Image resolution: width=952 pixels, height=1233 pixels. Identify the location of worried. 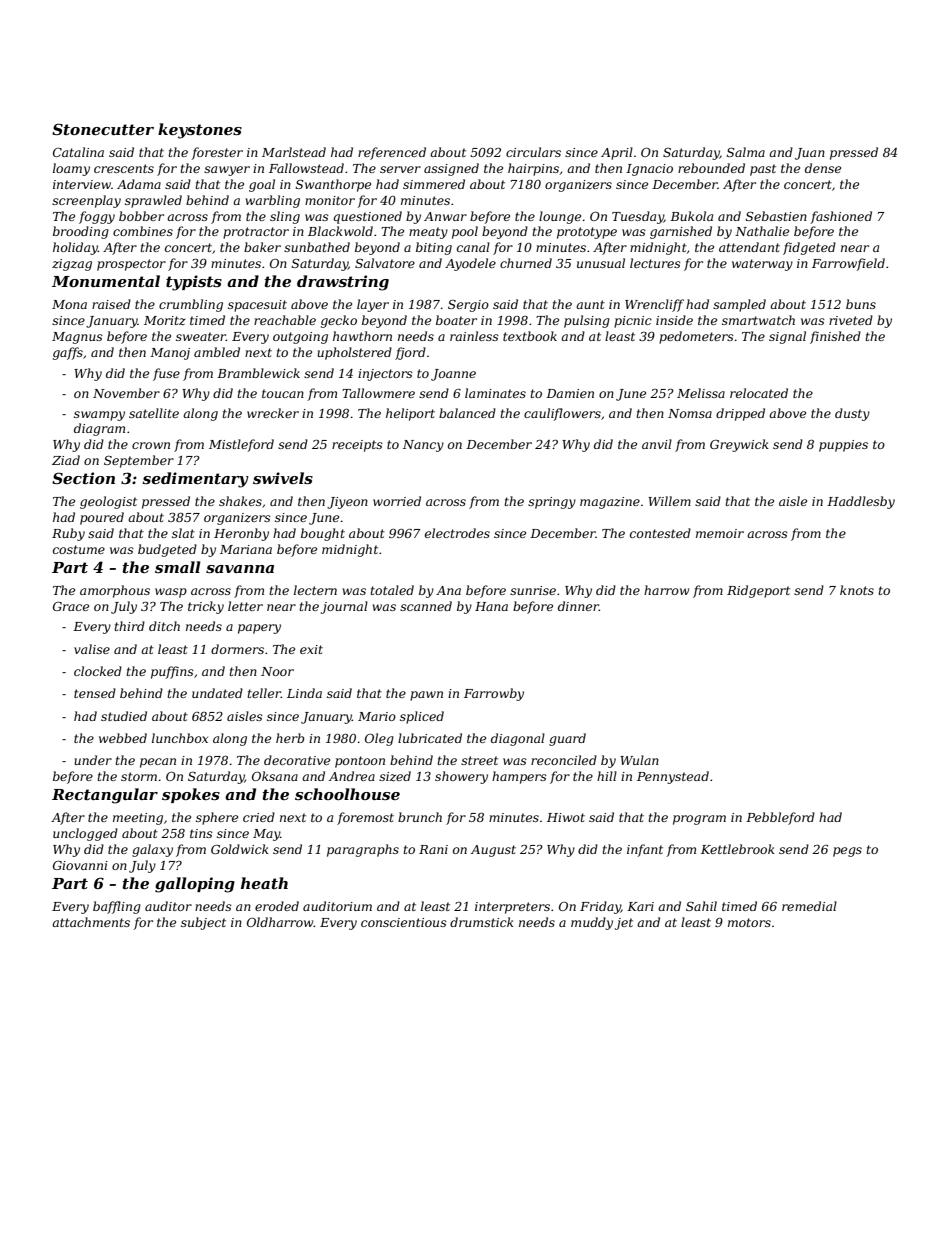
(397, 501).
